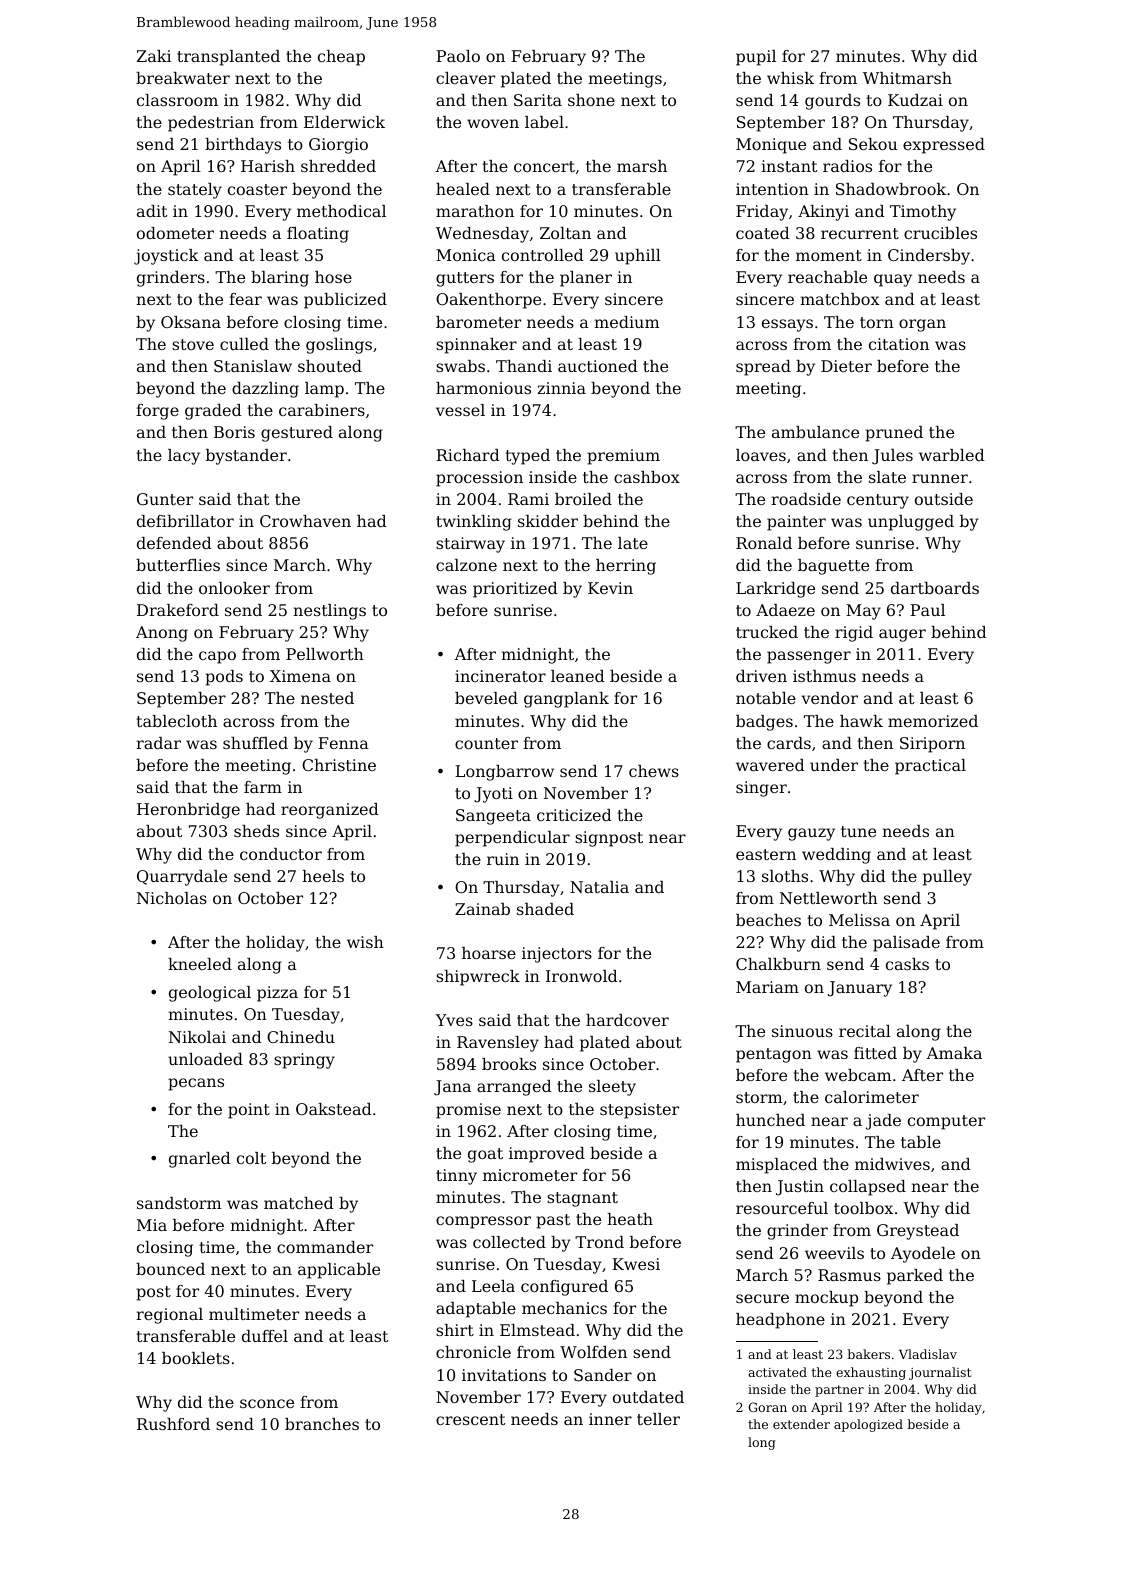 The height and width of the document is (1591, 1125). Describe the element at coordinates (166, 257) in the document. I see `joystick` at that location.
